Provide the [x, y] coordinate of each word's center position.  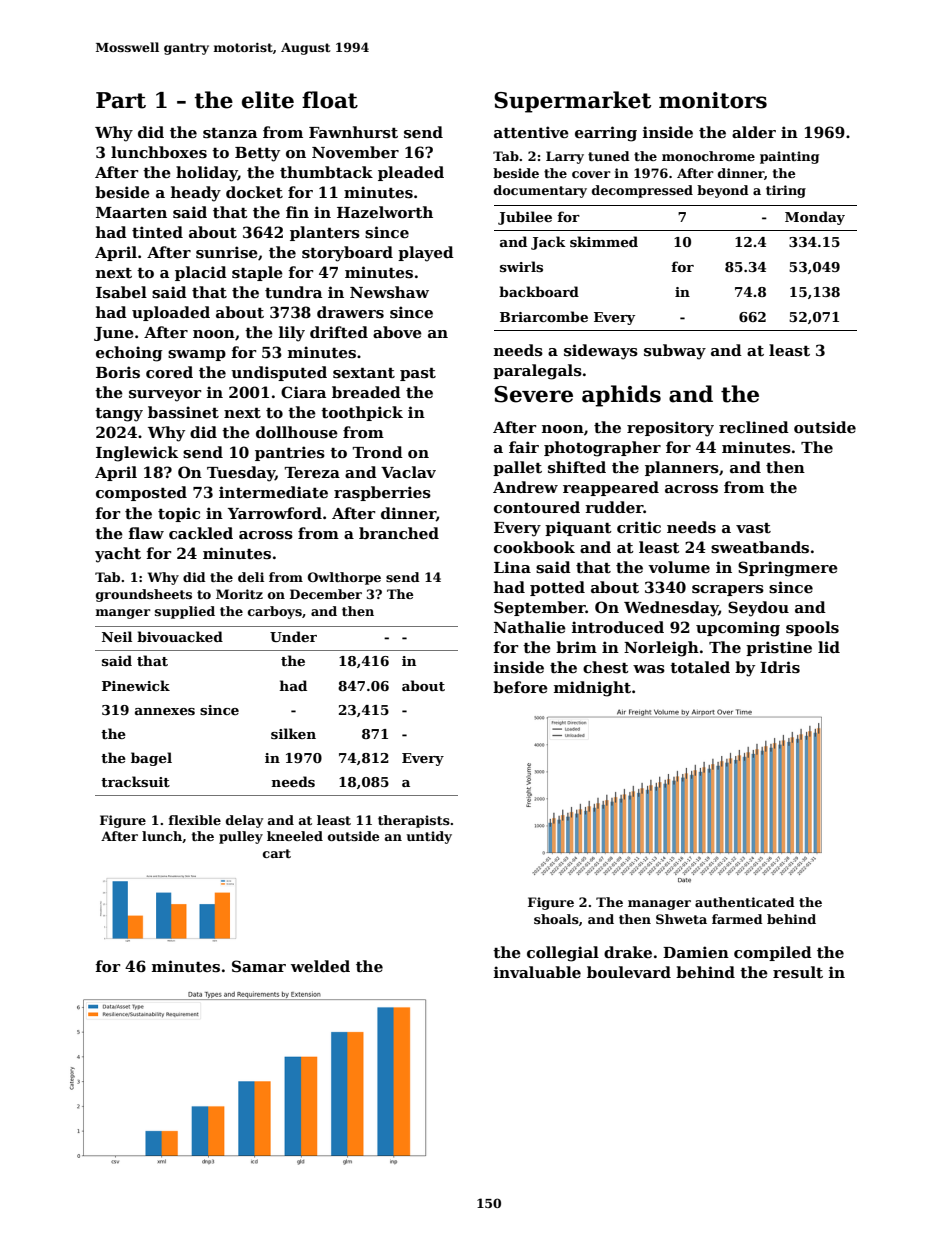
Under [293, 636]
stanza [230, 133]
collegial [563, 954]
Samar [259, 966]
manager [659, 905]
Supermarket [572, 102]
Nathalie [530, 627]
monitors [713, 100]
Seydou [758, 609]
